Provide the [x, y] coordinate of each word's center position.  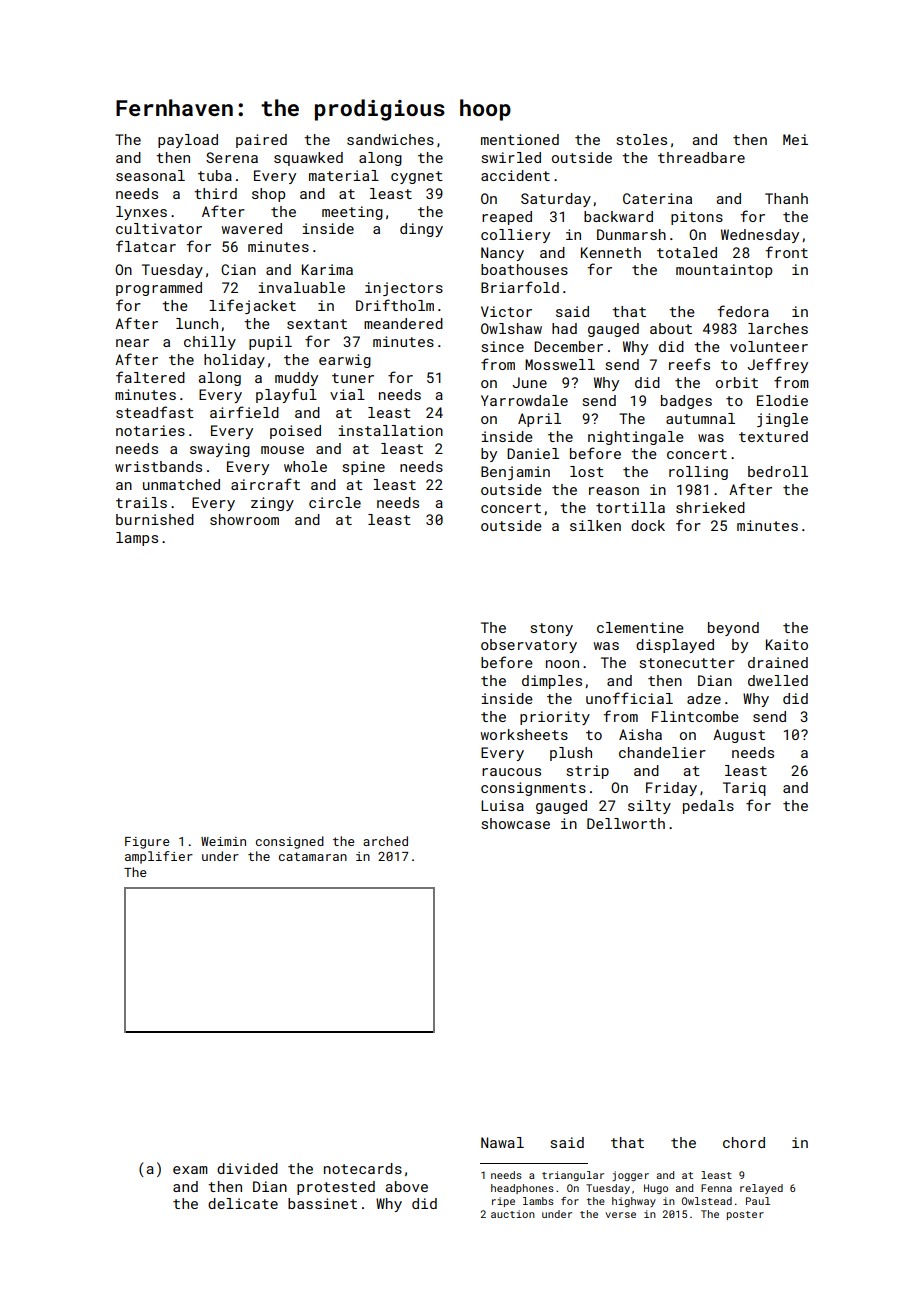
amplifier [159, 857]
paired [261, 141]
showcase [515, 823]
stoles [641, 139]
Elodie [782, 400]
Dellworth [626, 823]
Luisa [502, 805]
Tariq [744, 789]
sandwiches [390, 139]
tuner [353, 378]
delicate [243, 1203]
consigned [290, 842]
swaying [220, 450]
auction [513, 1214]
